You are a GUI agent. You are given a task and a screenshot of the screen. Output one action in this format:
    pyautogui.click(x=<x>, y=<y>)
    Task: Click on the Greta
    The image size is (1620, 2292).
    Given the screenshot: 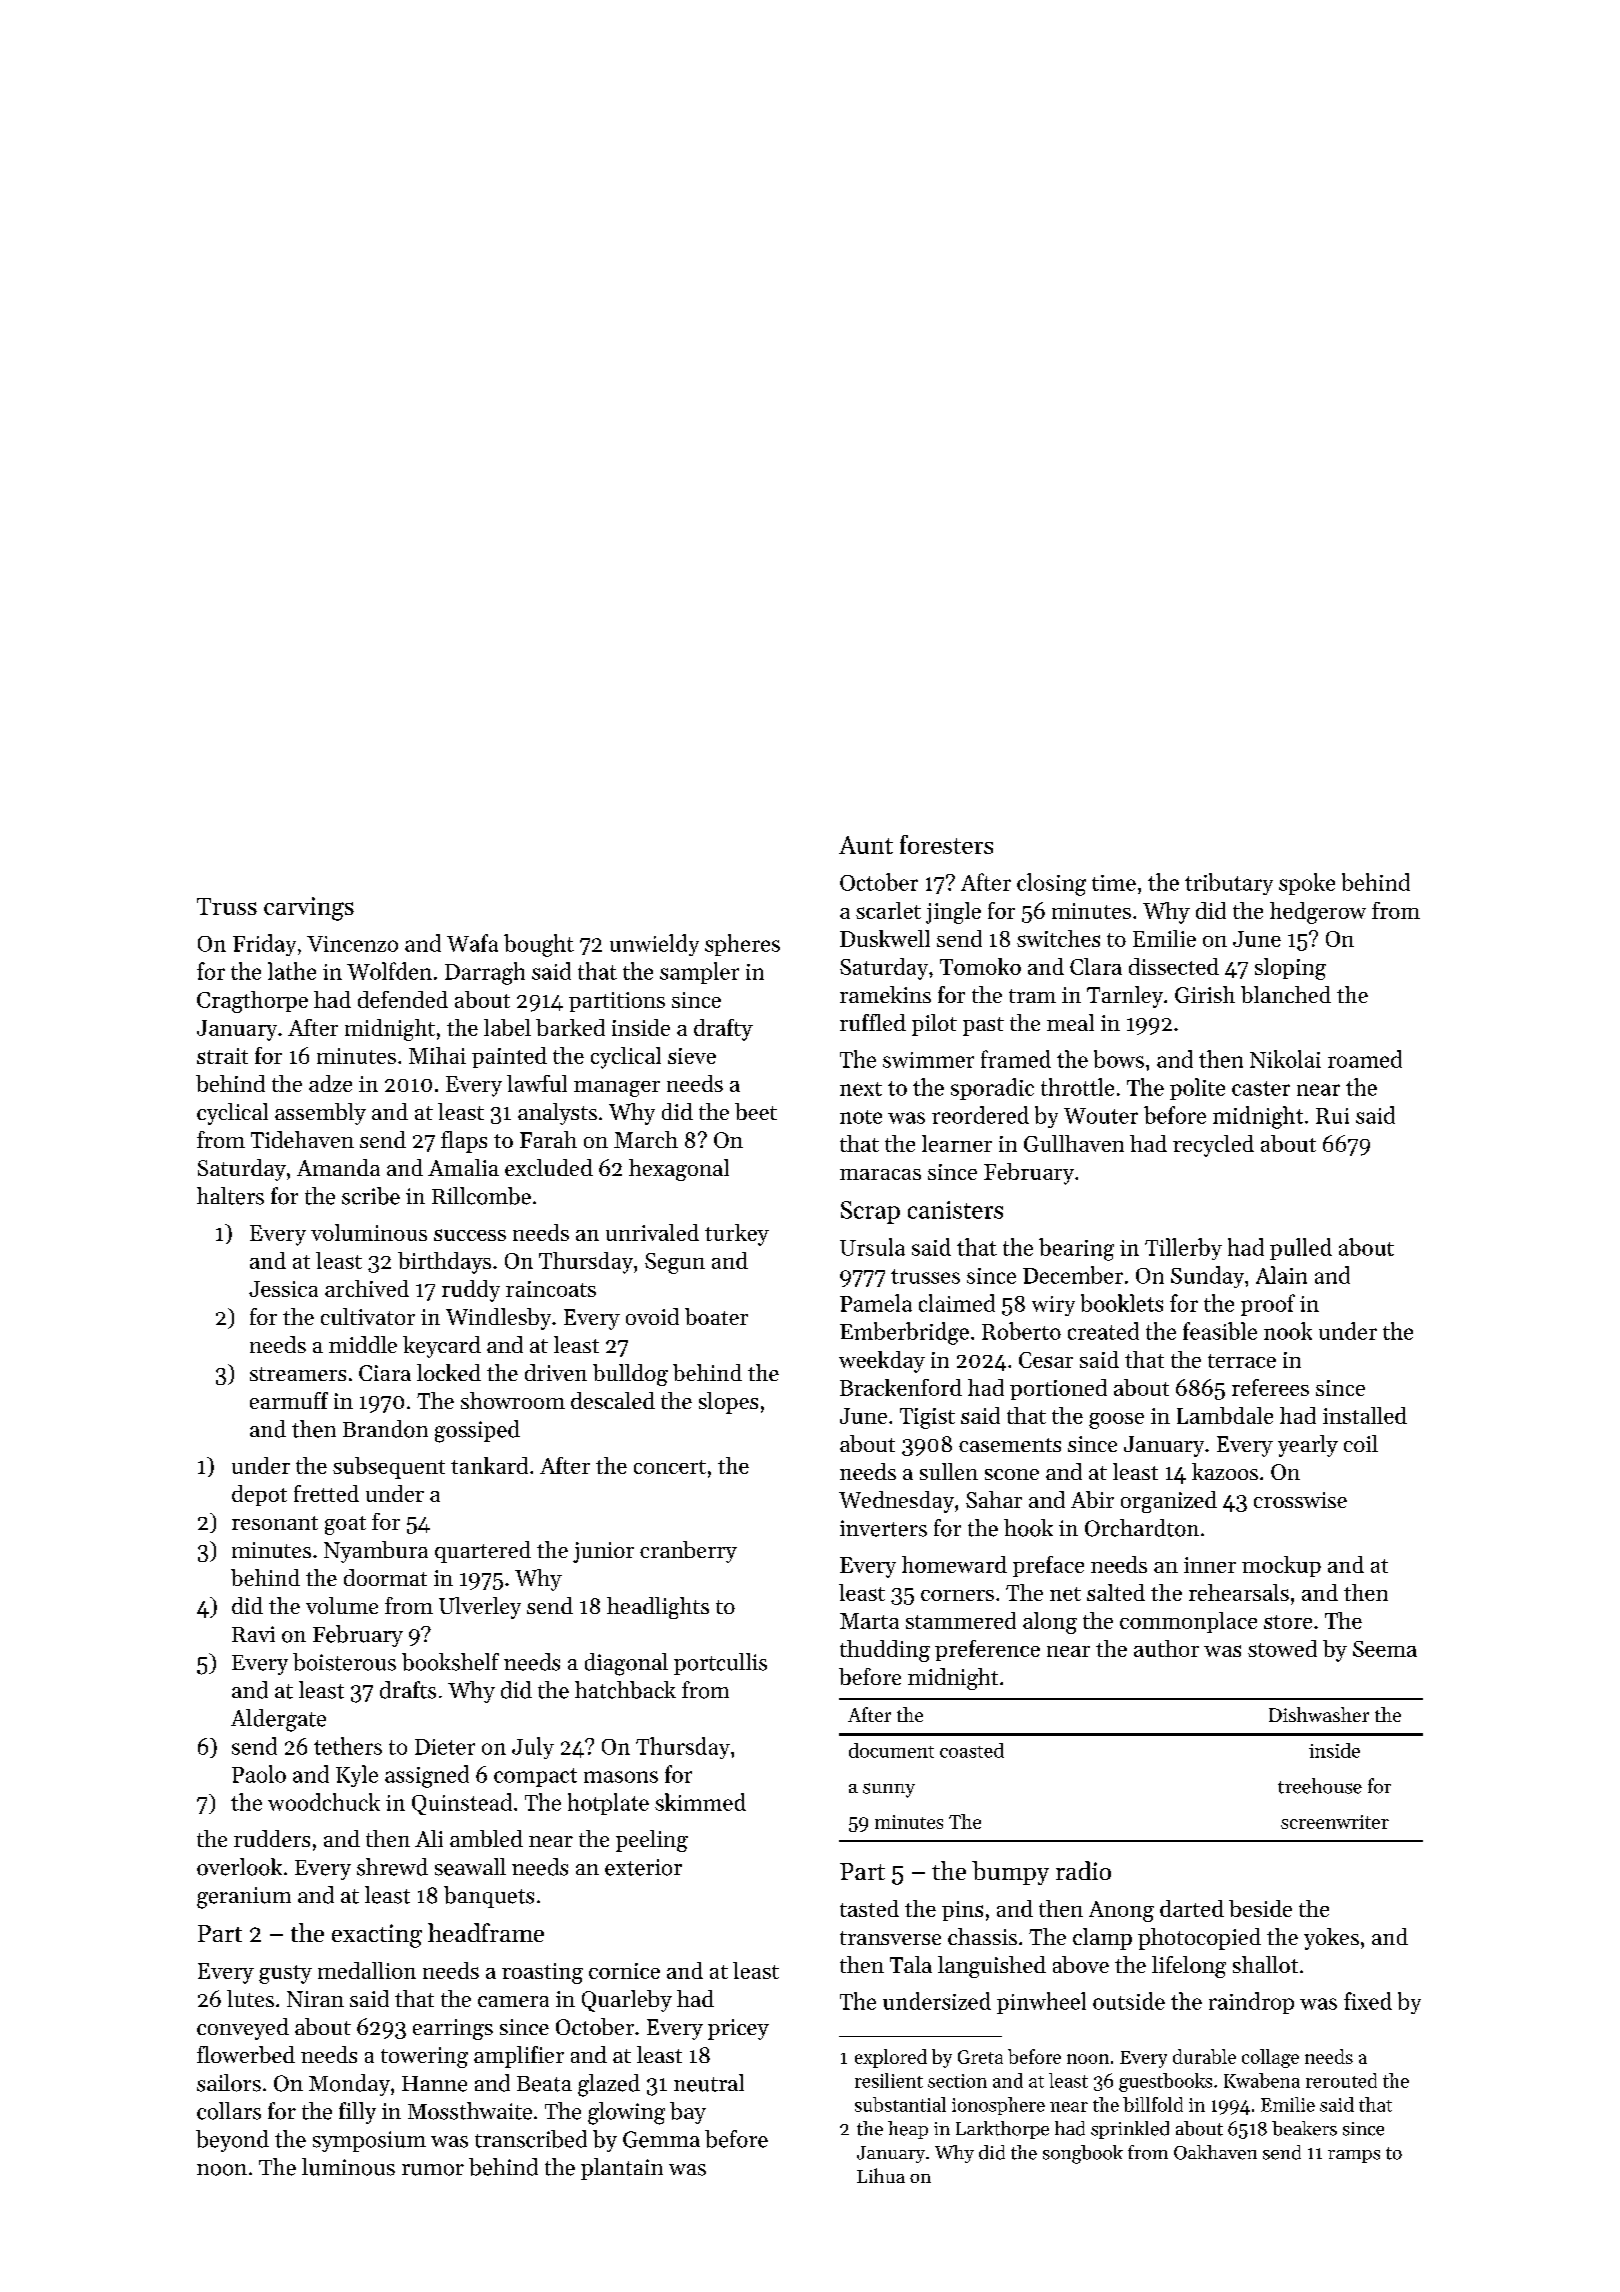 What is the action you would take?
    pyautogui.click(x=980, y=2057)
